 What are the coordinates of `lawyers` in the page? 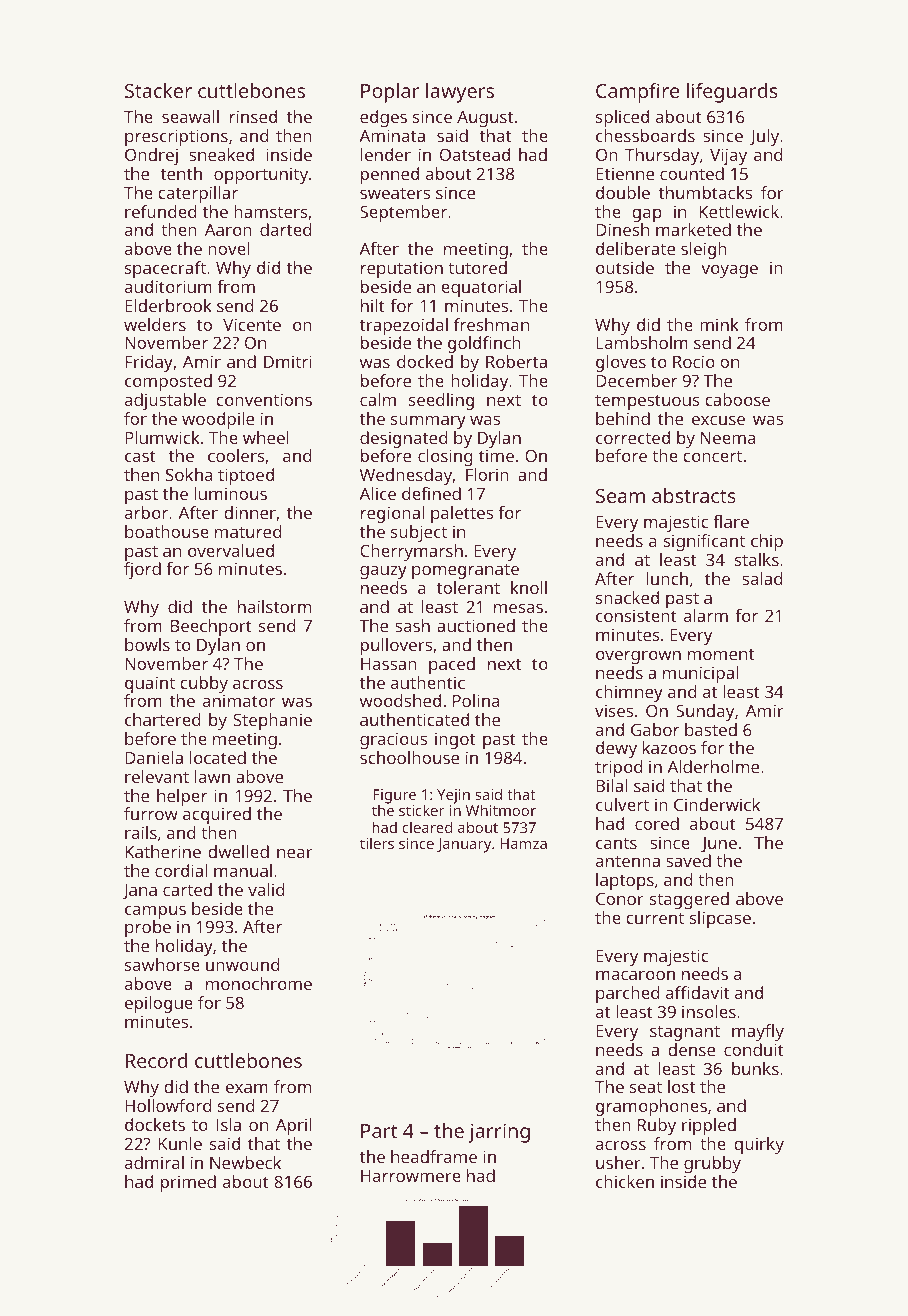 It's located at (460, 93).
